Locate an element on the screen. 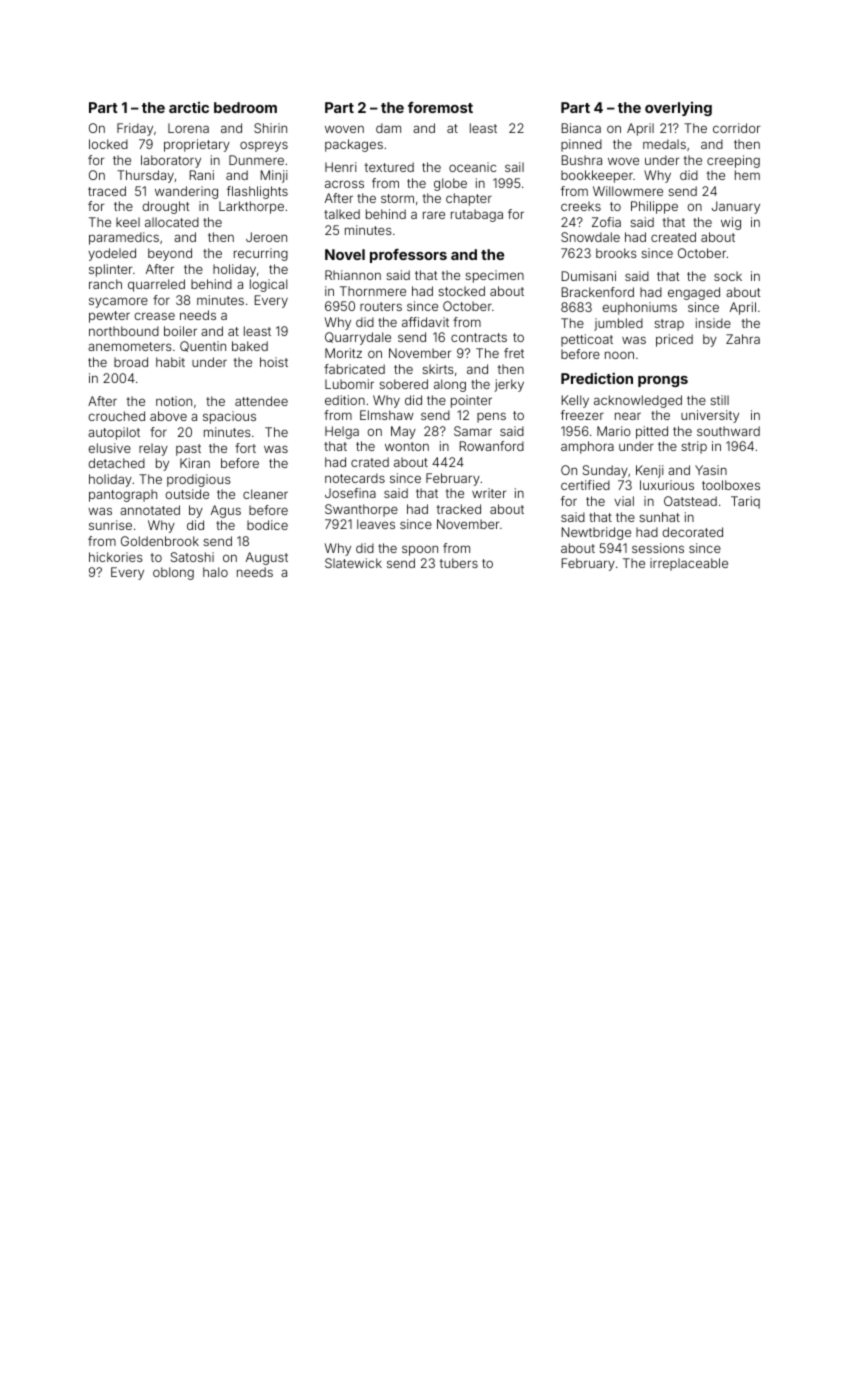 This screenshot has width=849, height=1400. traced is located at coordinates (107, 191).
